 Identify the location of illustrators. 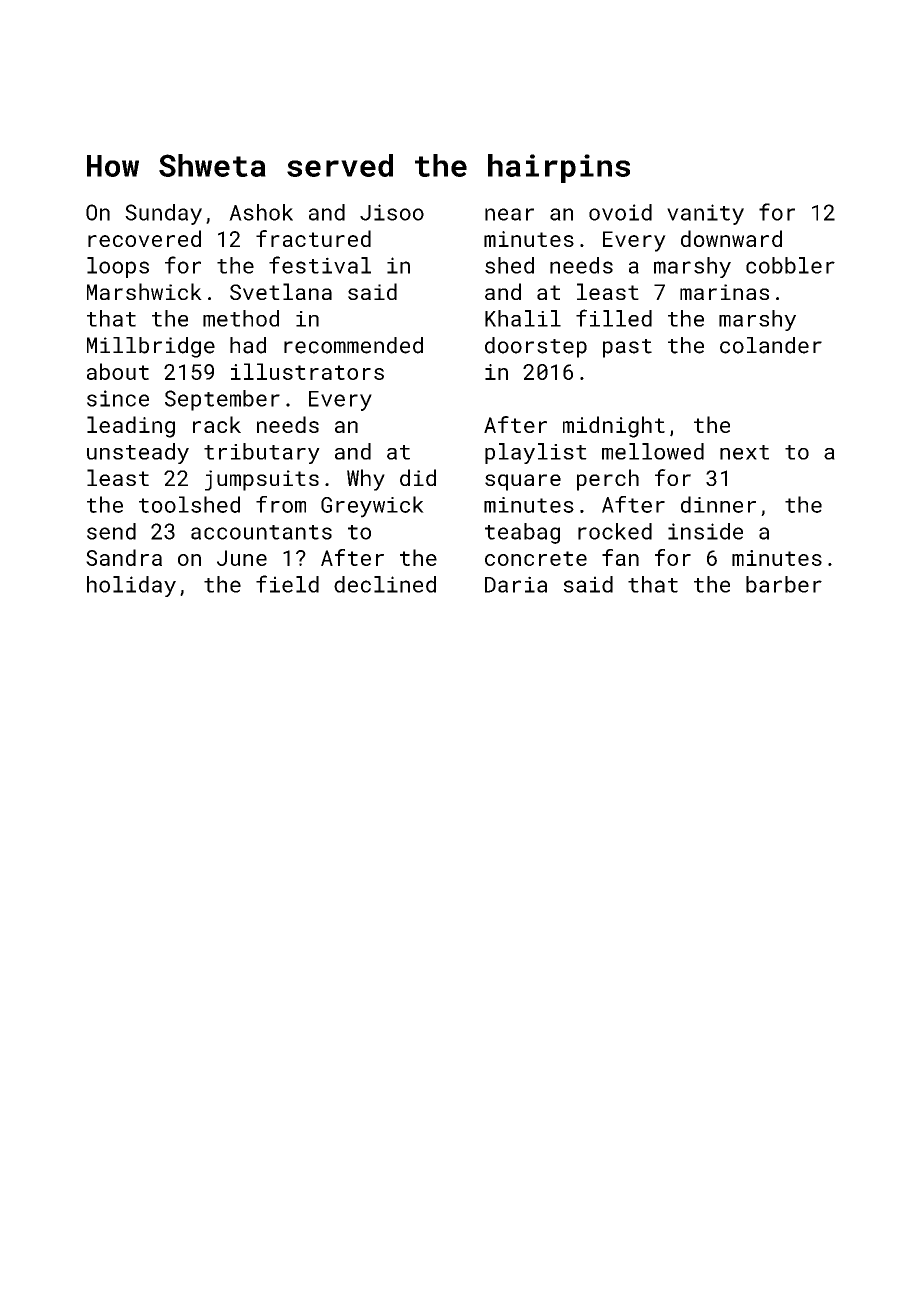
(307, 371).
